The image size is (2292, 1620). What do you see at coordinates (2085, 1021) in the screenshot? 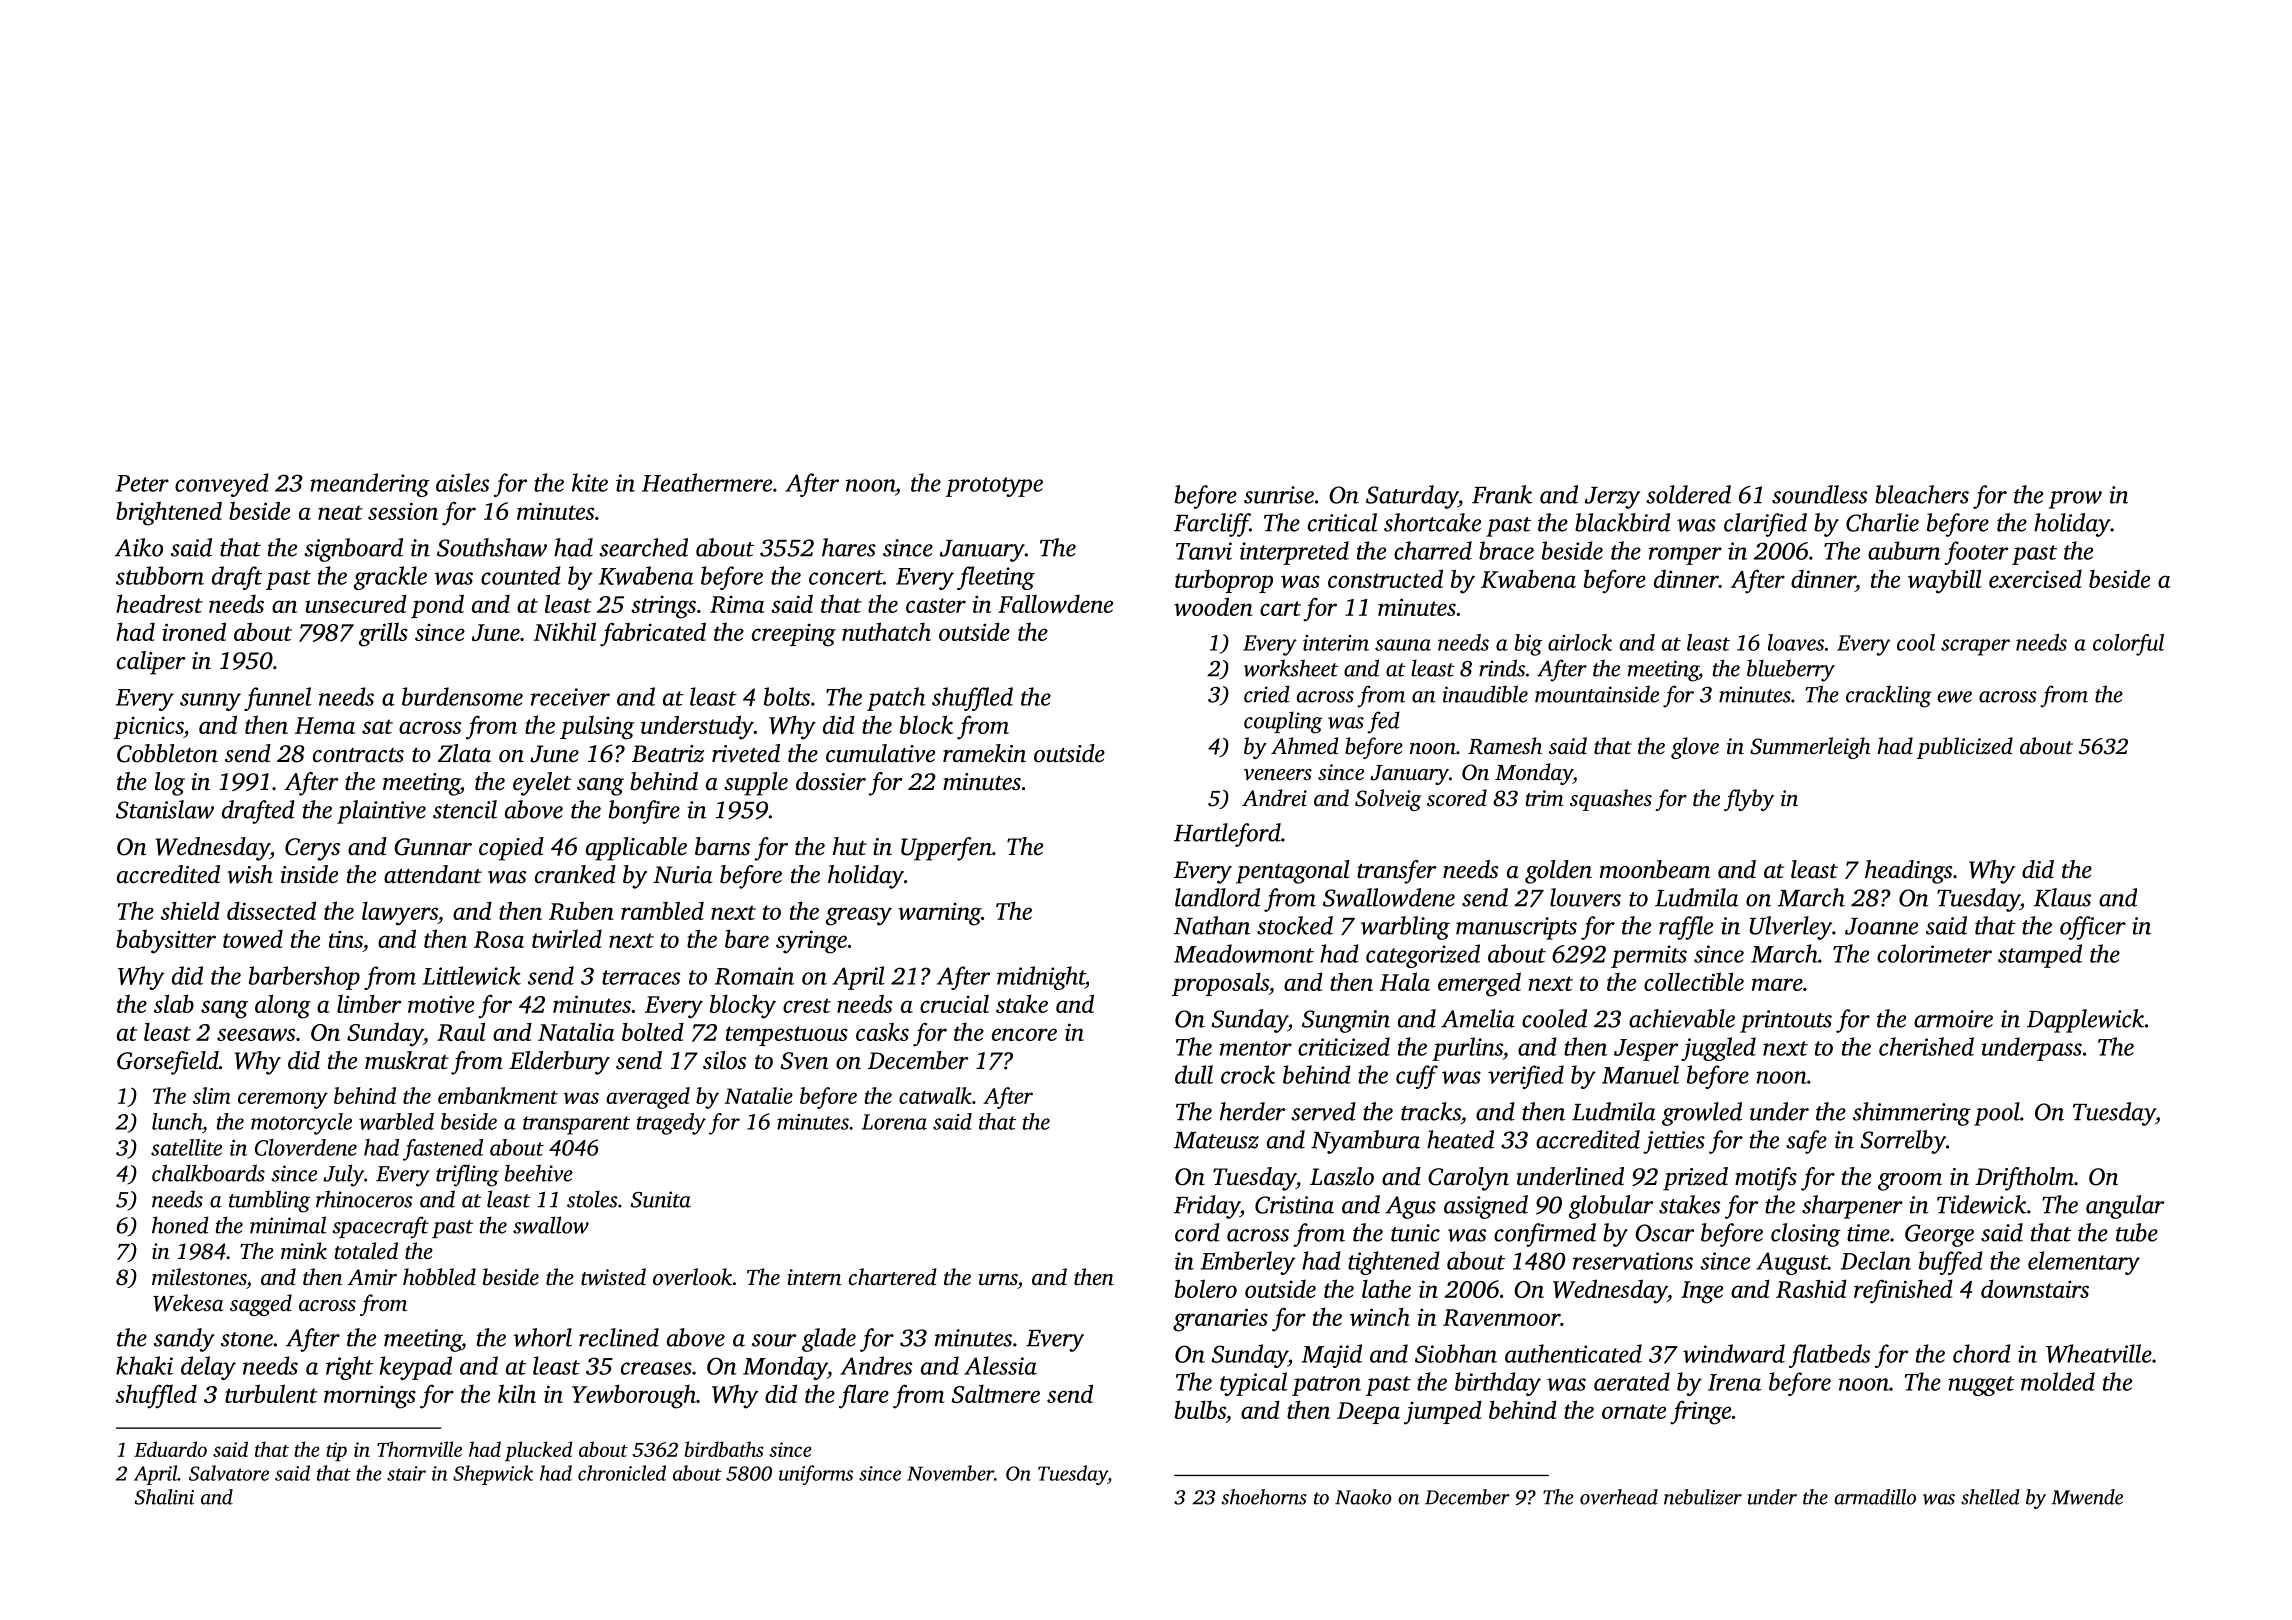
I see `Dapplewick` at bounding box center [2085, 1021].
